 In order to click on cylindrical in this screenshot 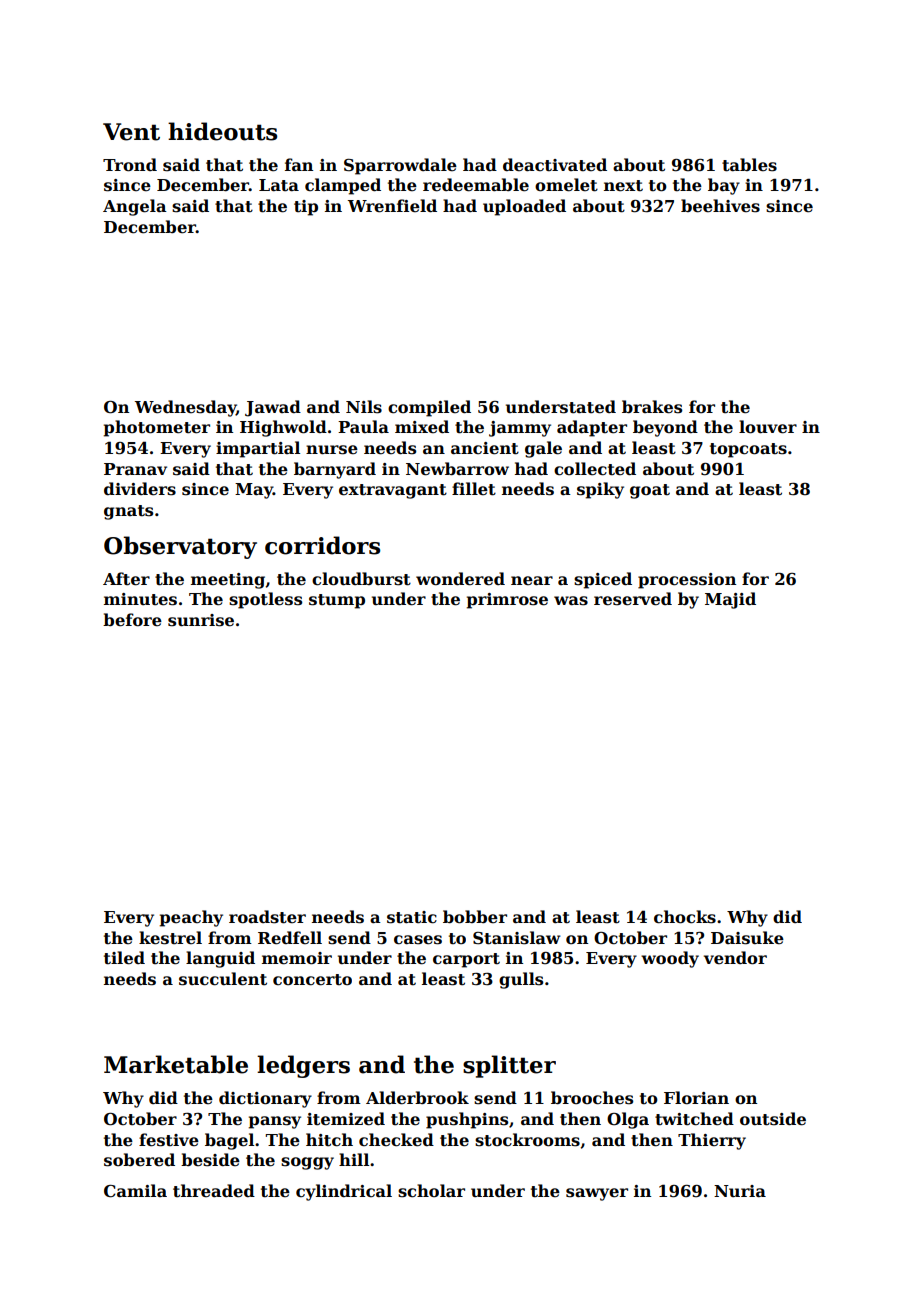, I will do `click(344, 1192)`.
